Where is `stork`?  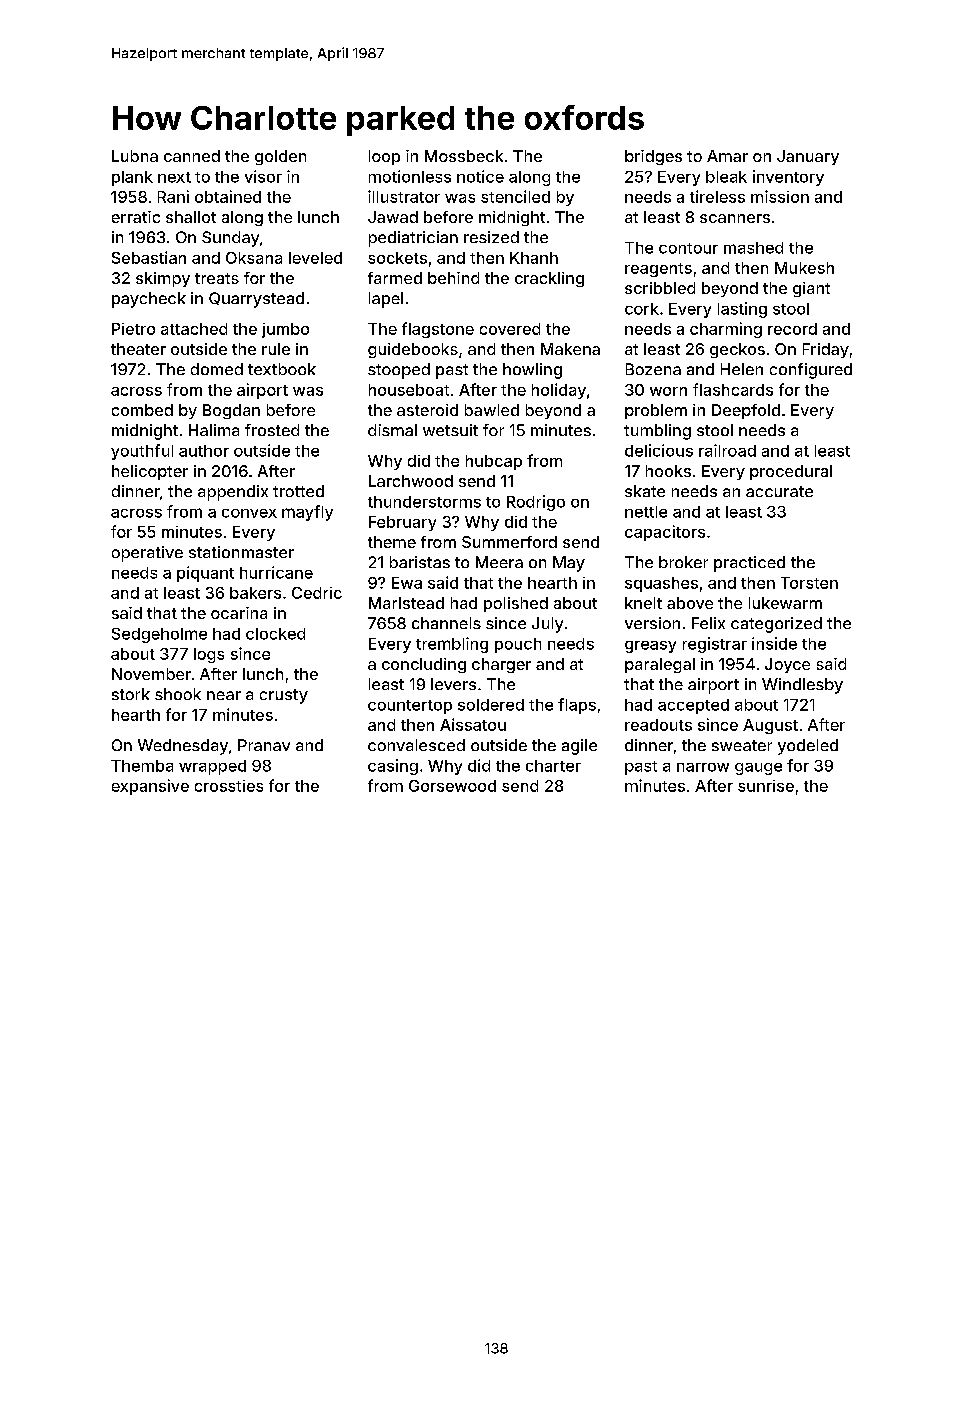 stork is located at coordinates (131, 694).
